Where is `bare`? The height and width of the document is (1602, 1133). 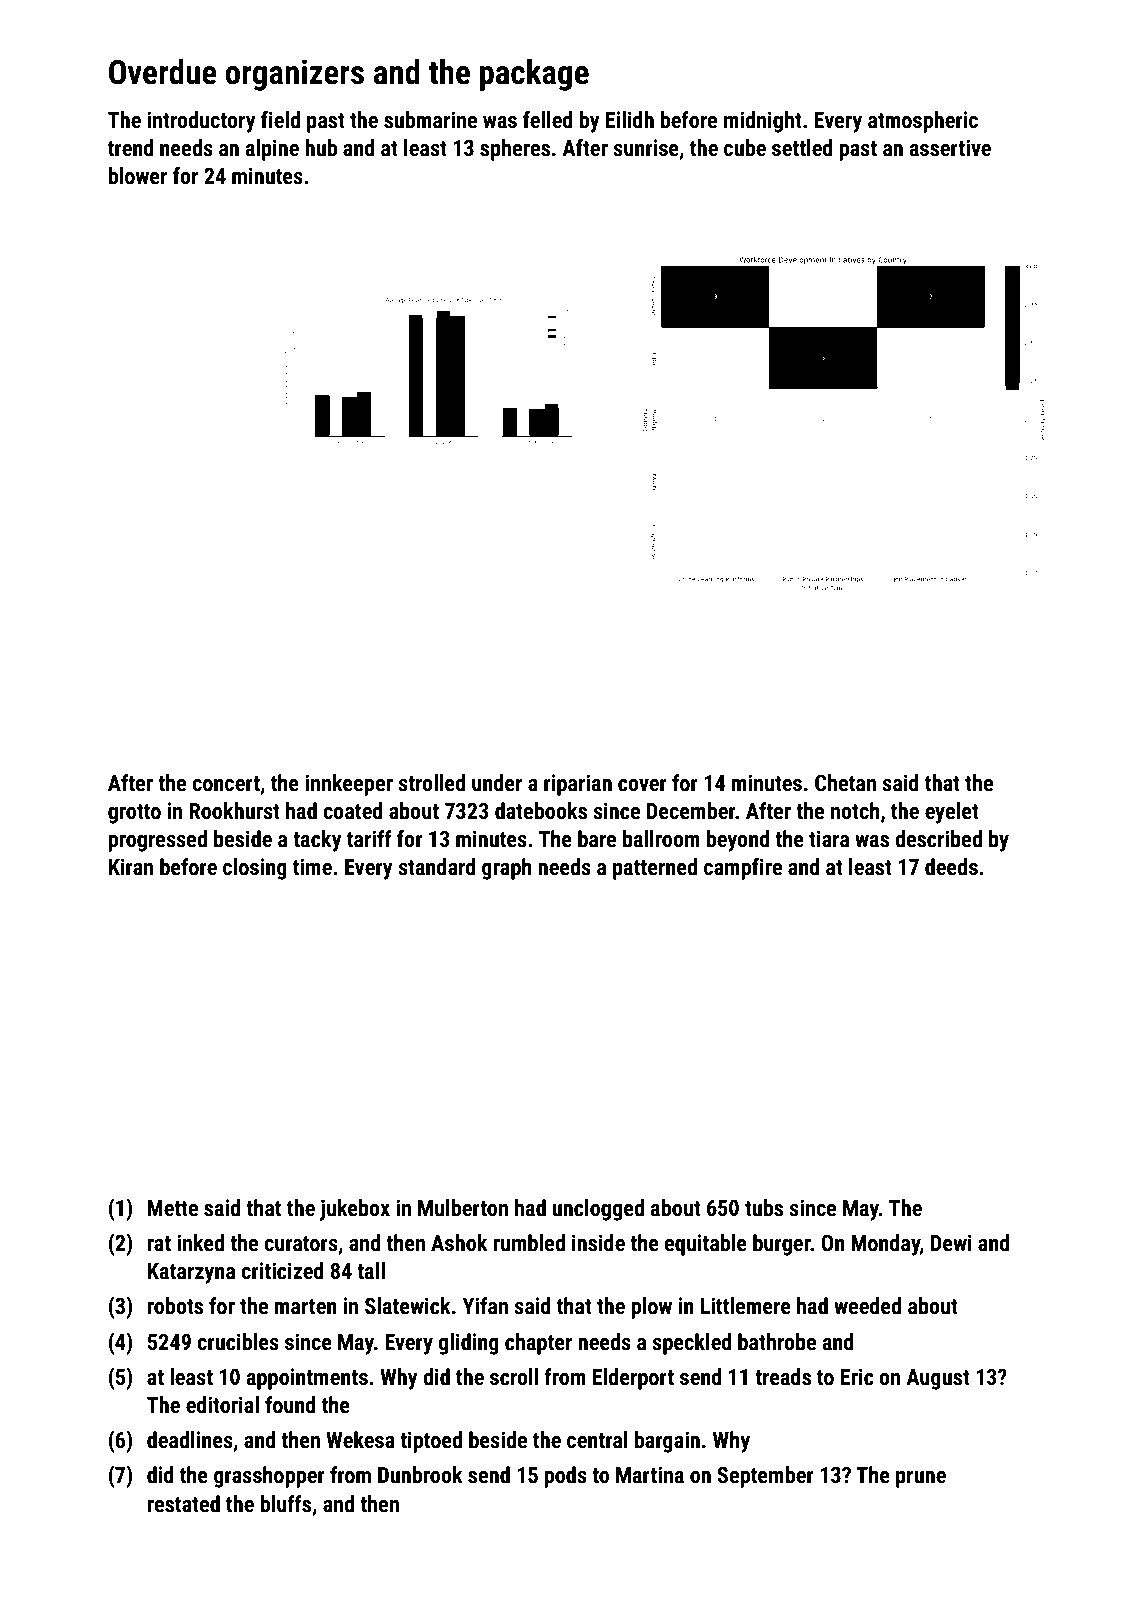 bare is located at coordinates (597, 839).
